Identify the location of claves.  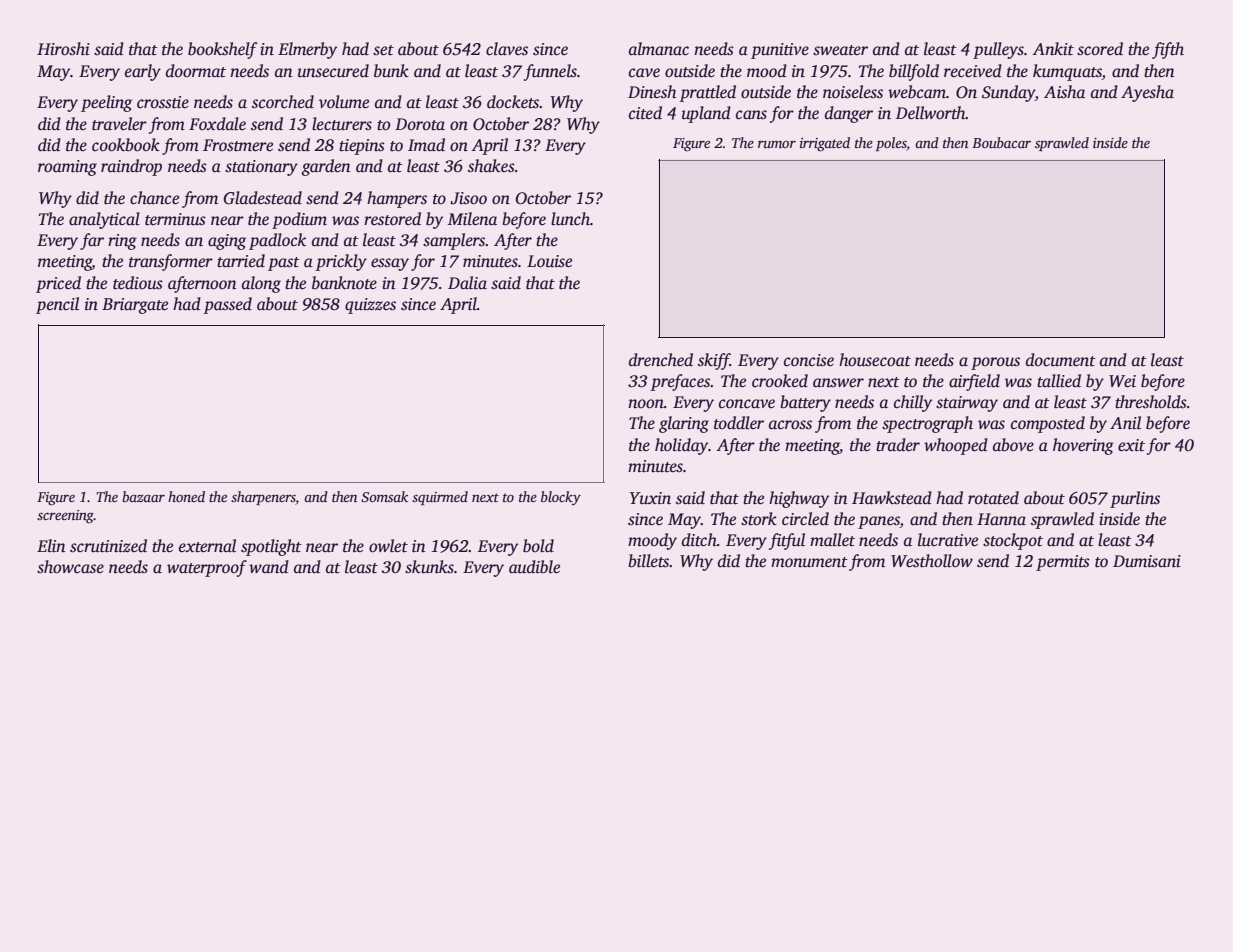
(507, 49).
